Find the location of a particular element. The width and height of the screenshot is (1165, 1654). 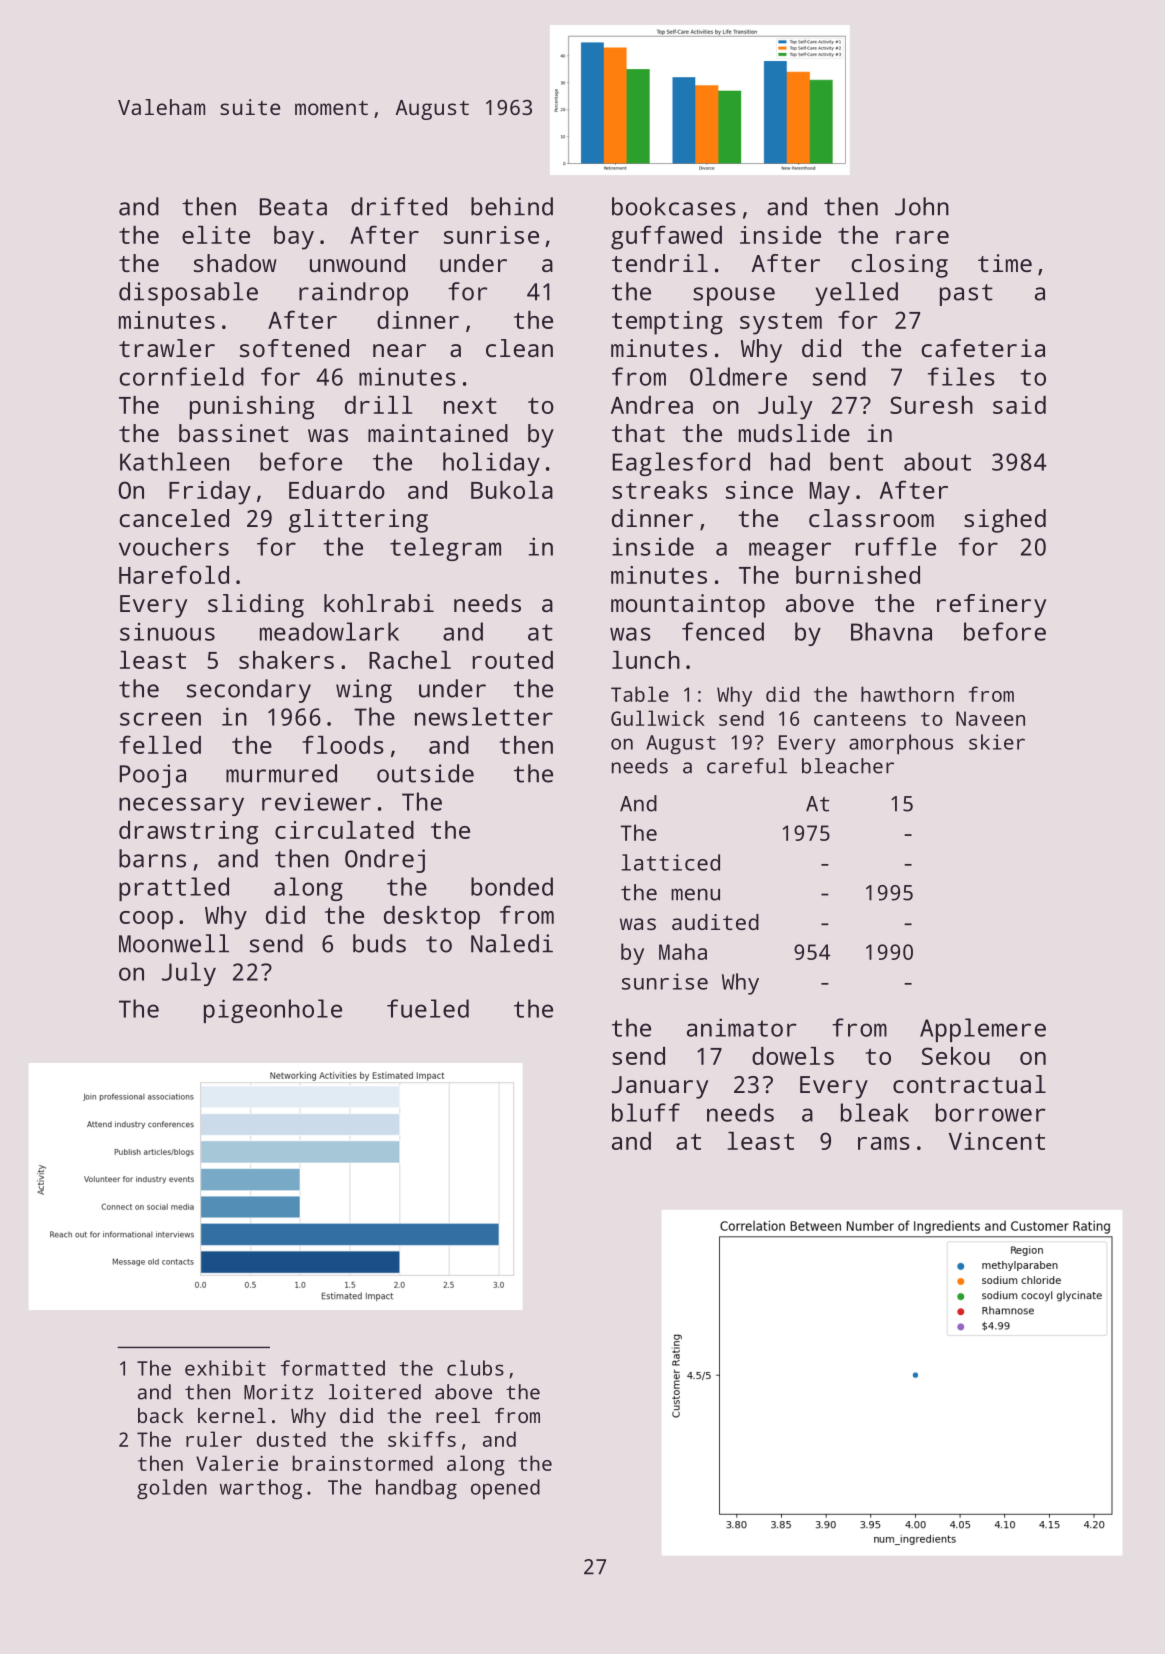

bassinet is located at coordinates (234, 433).
